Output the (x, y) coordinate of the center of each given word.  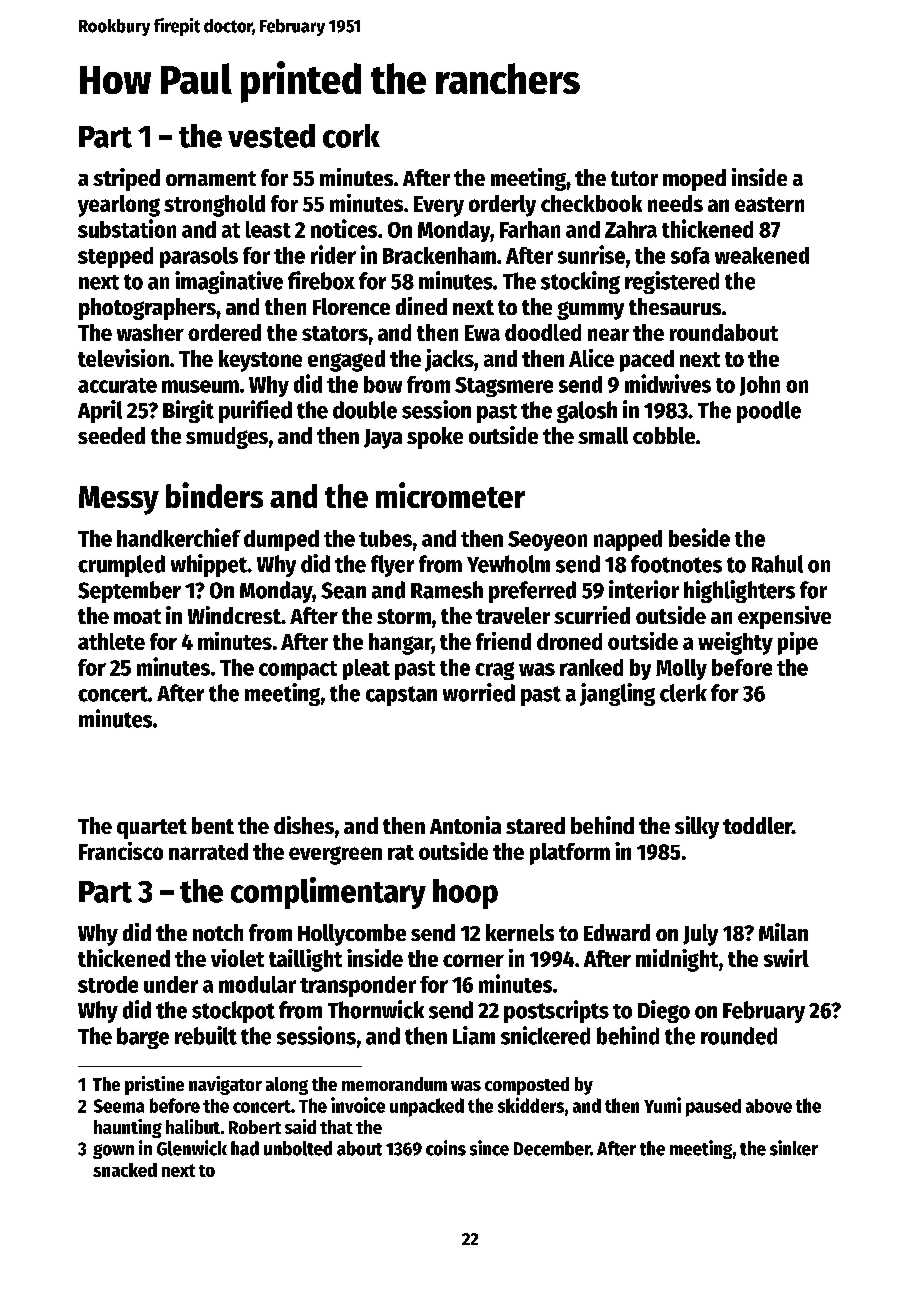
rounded (739, 1036)
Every (439, 206)
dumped (281, 540)
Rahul (777, 564)
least (268, 229)
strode (108, 984)
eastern (769, 204)
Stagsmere (504, 387)
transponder (358, 986)
